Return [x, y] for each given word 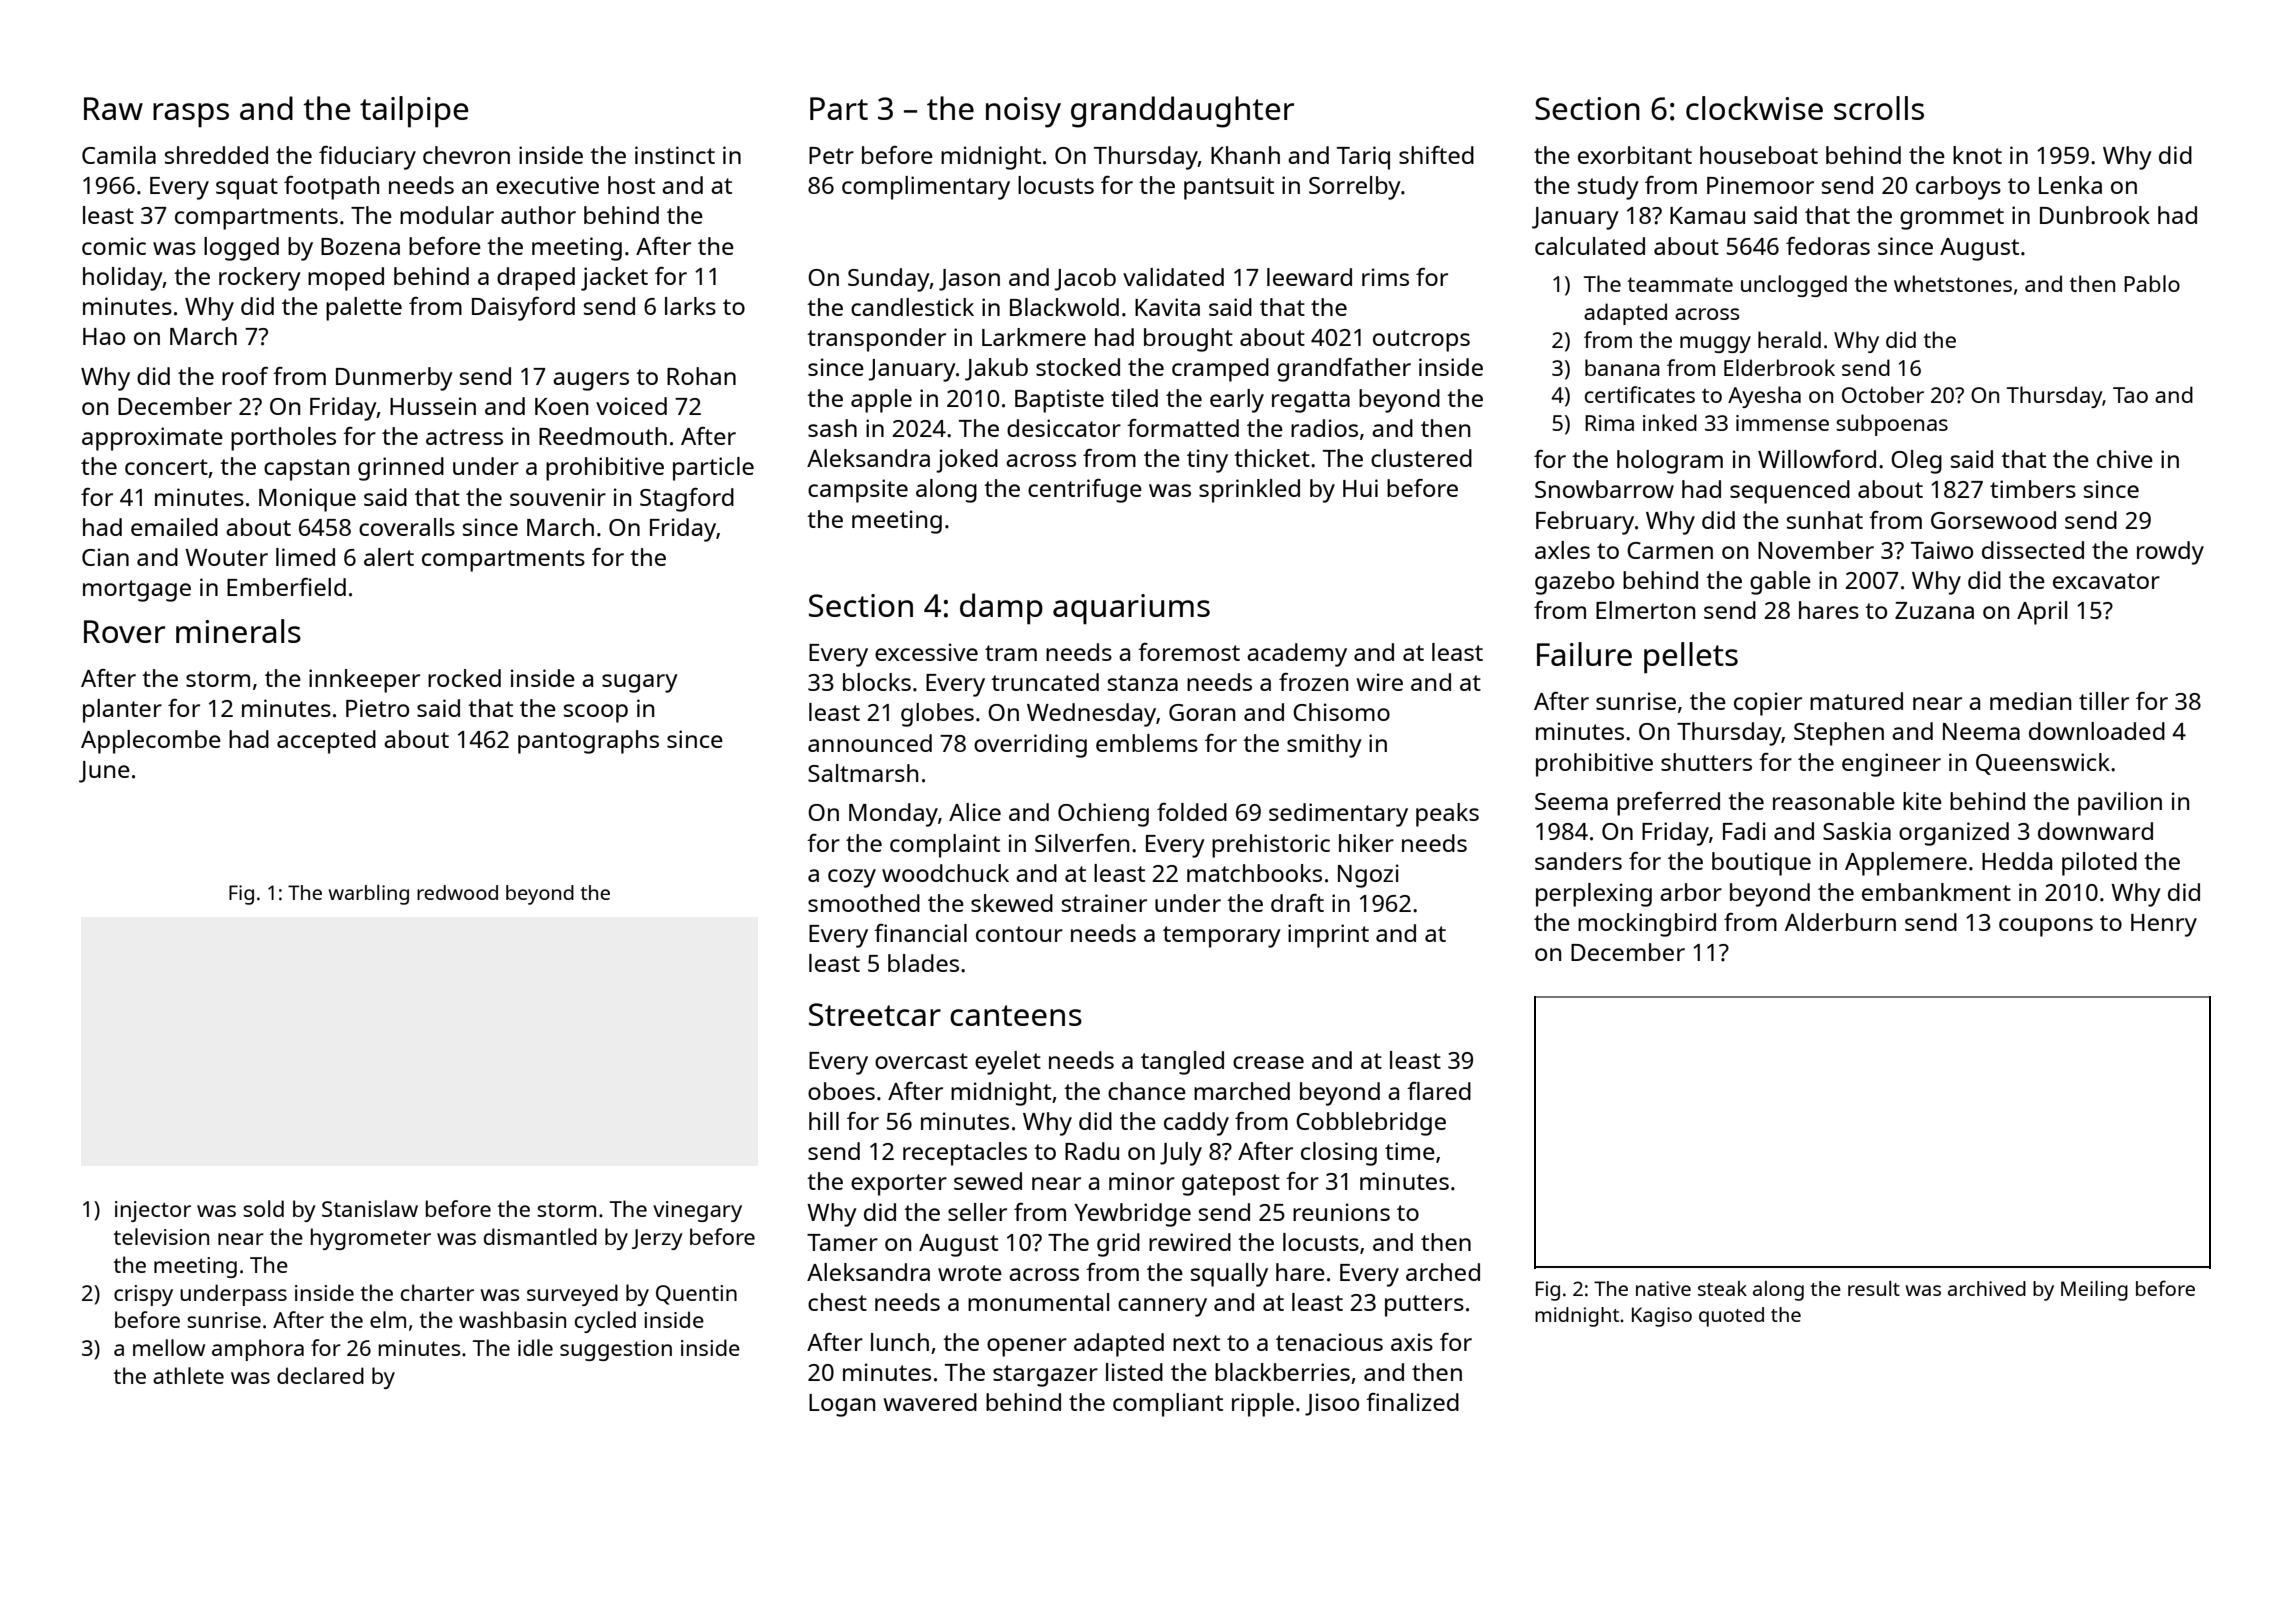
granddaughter [1182, 112]
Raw [113, 108]
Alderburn [1840, 922]
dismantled [540, 1236]
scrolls [1879, 108]
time [1410, 1151]
